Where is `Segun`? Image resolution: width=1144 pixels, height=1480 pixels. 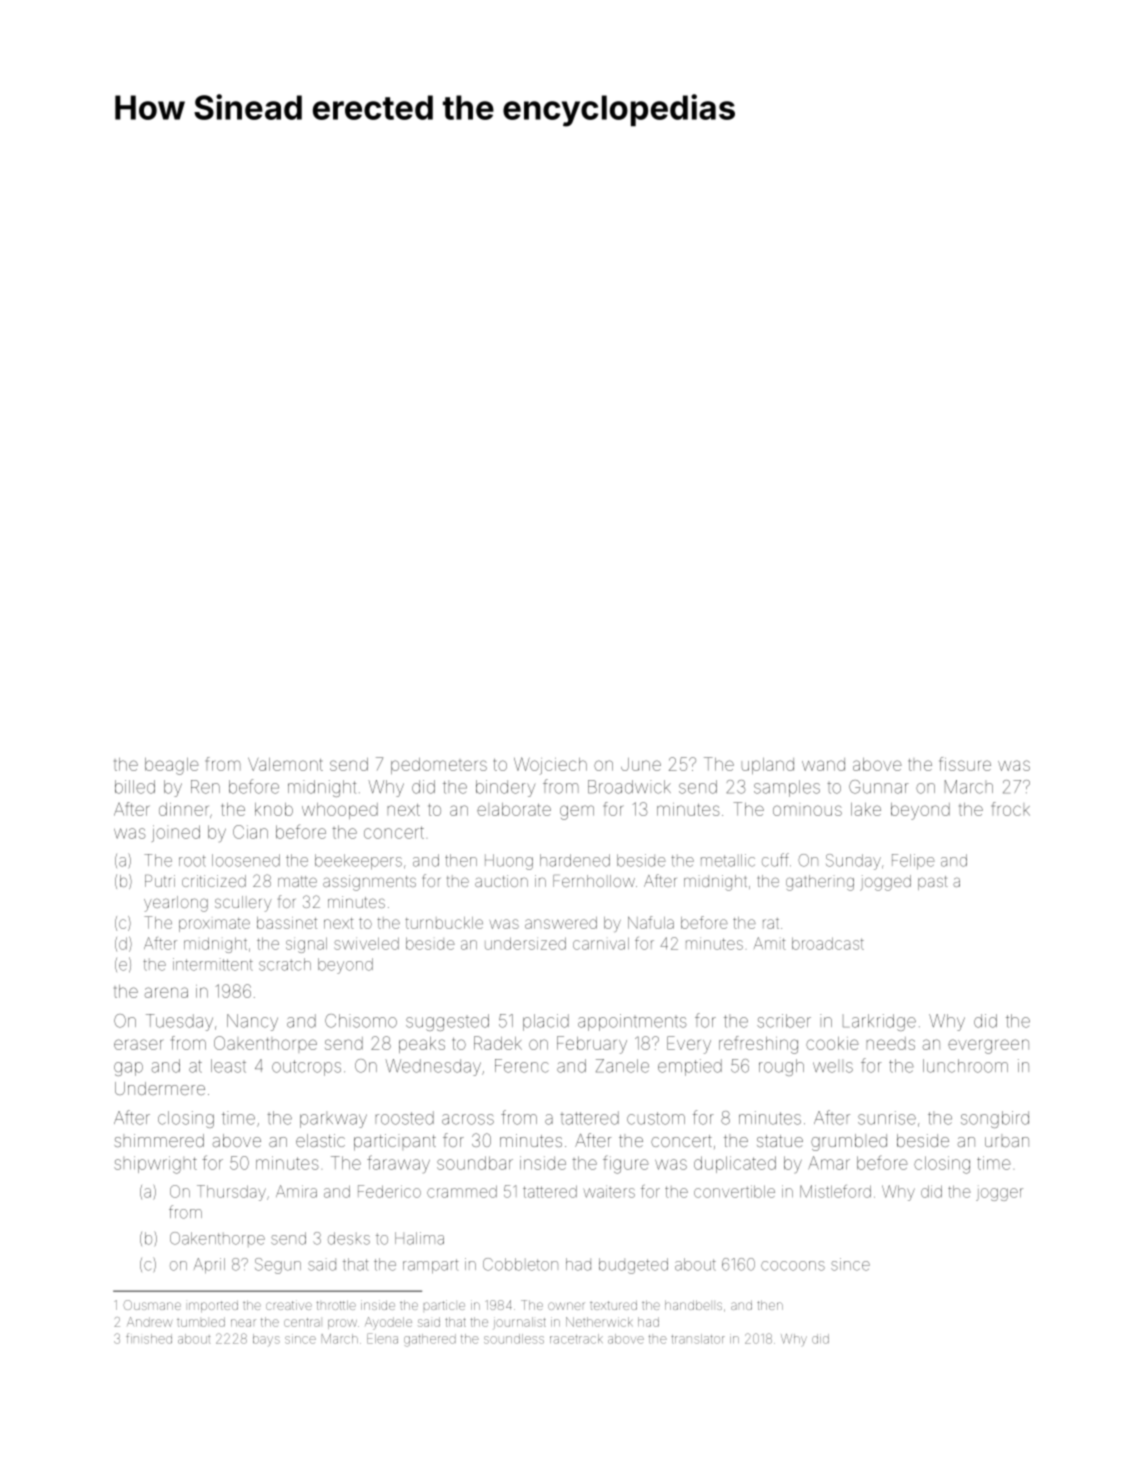
Segun is located at coordinates (278, 1266).
